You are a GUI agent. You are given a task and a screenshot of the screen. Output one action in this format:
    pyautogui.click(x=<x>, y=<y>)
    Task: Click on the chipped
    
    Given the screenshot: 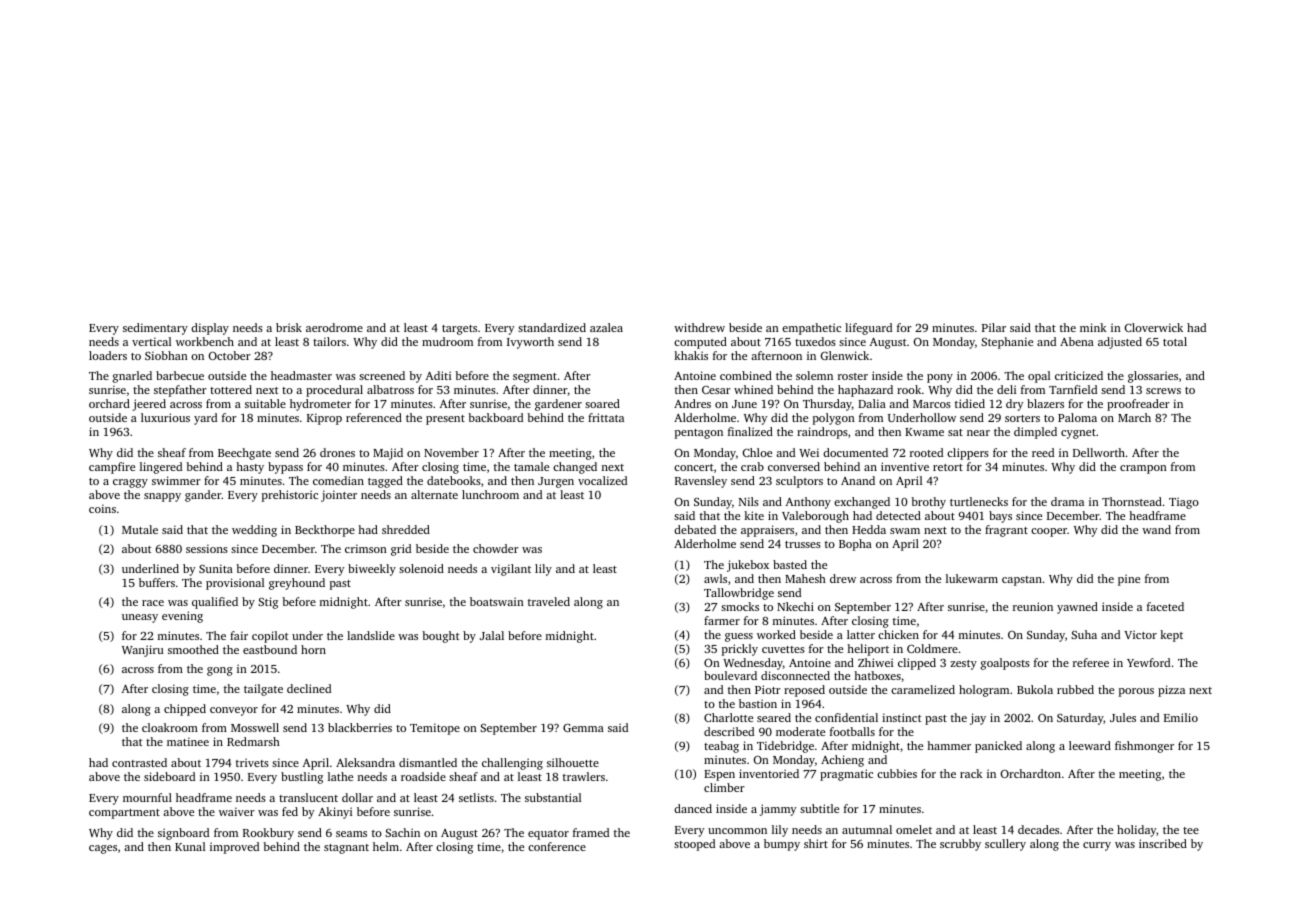 What is the action you would take?
    pyautogui.click(x=185, y=710)
